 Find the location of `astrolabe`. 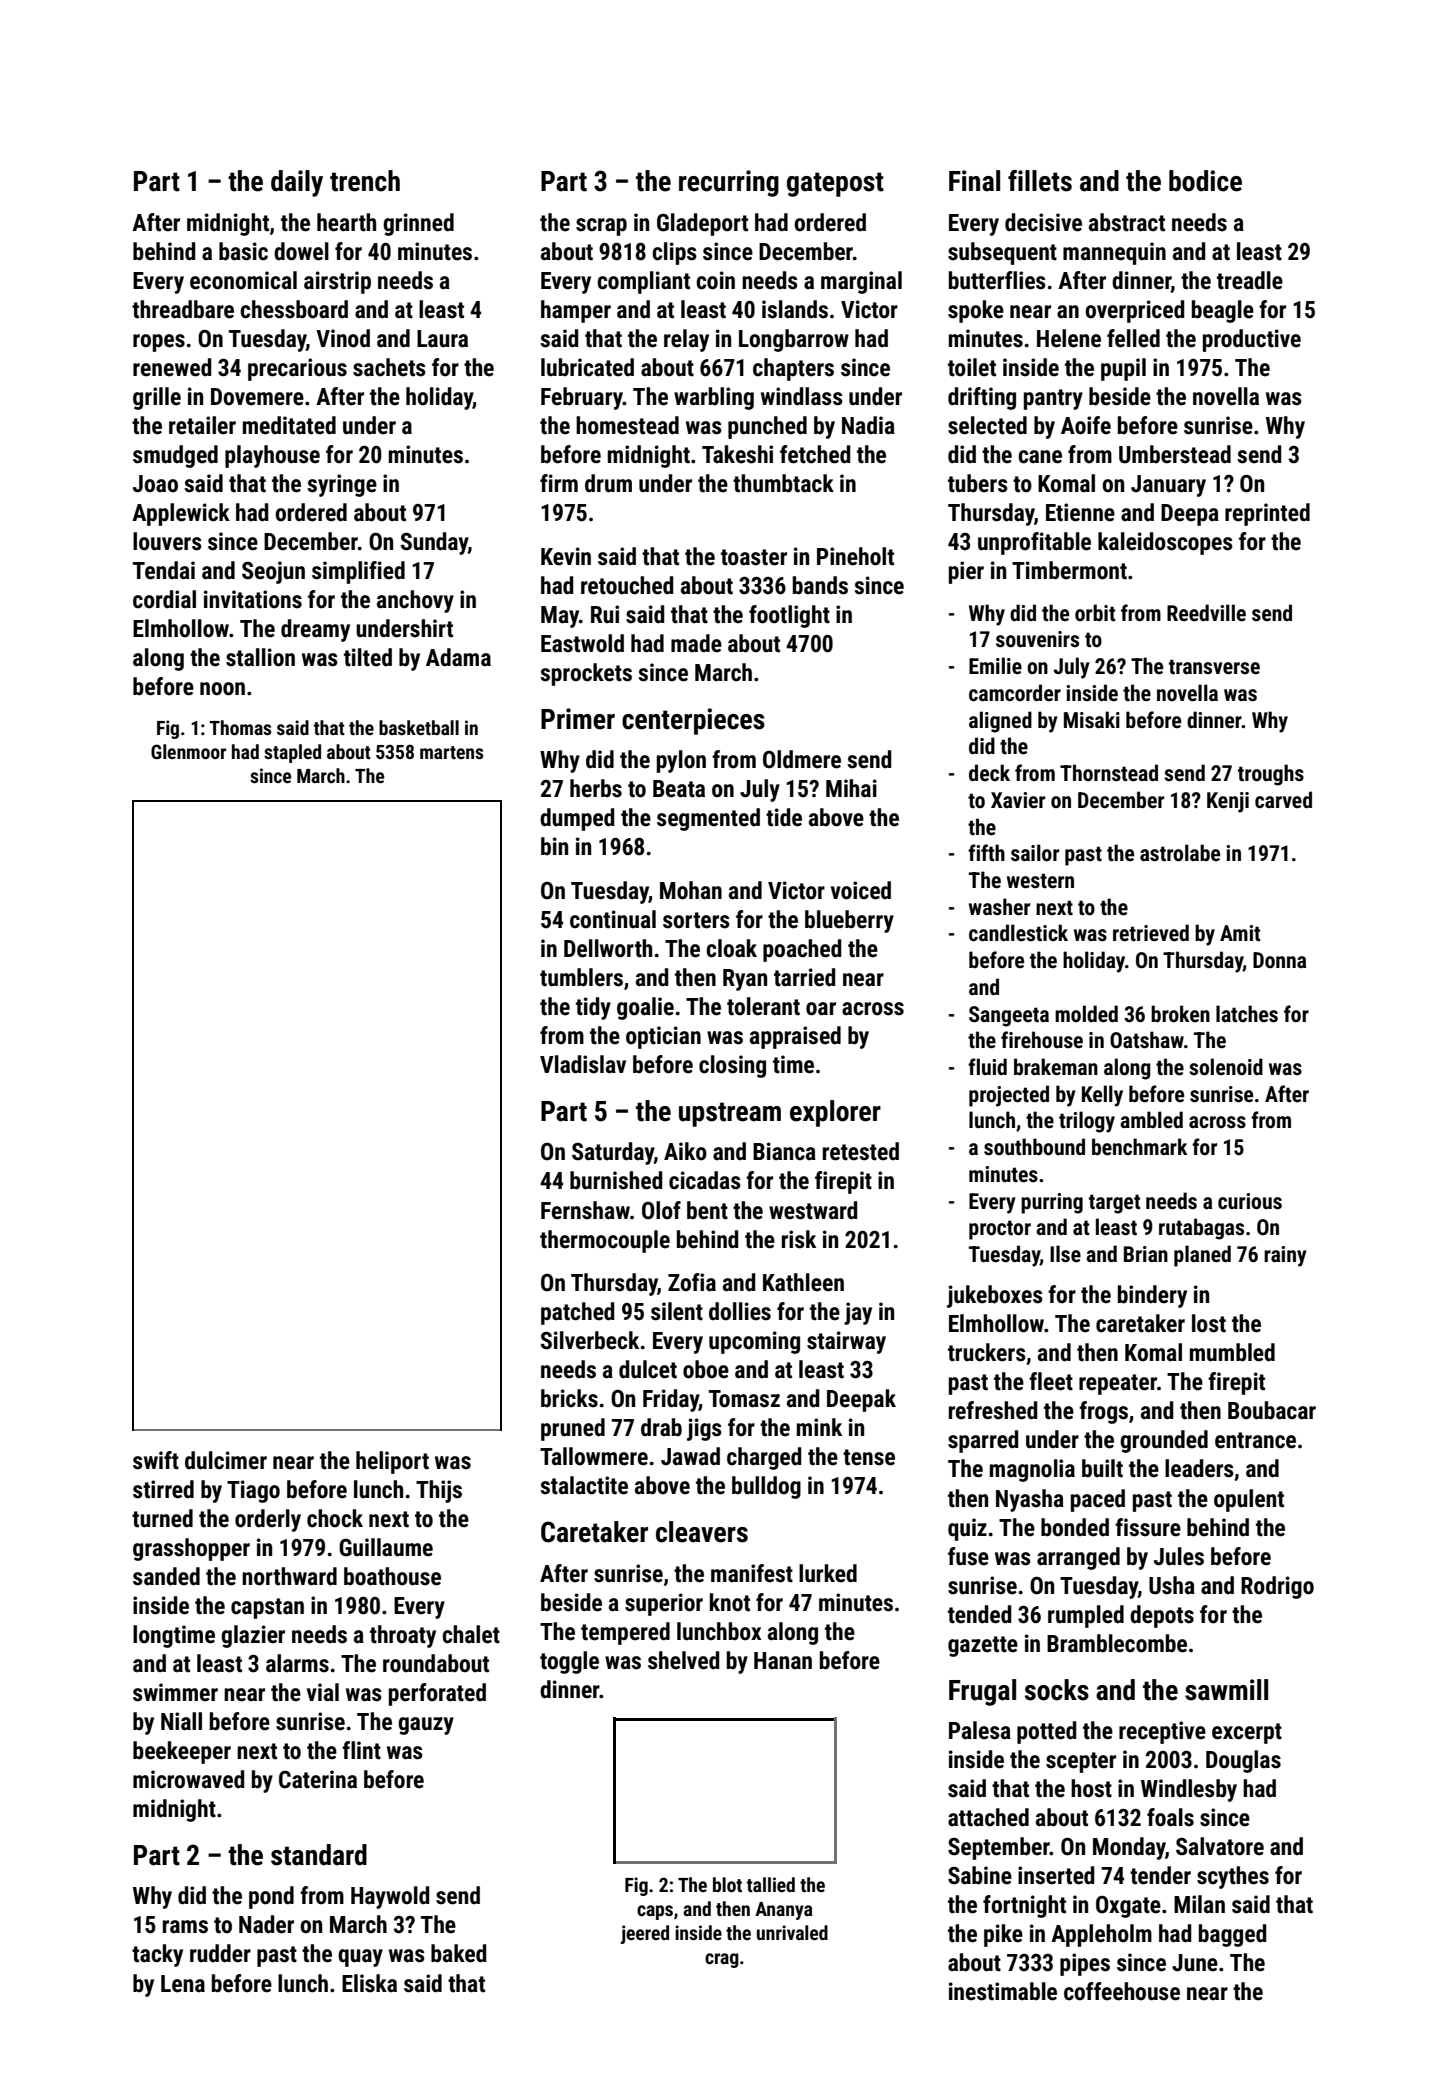

astrolabe is located at coordinates (1180, 853).
